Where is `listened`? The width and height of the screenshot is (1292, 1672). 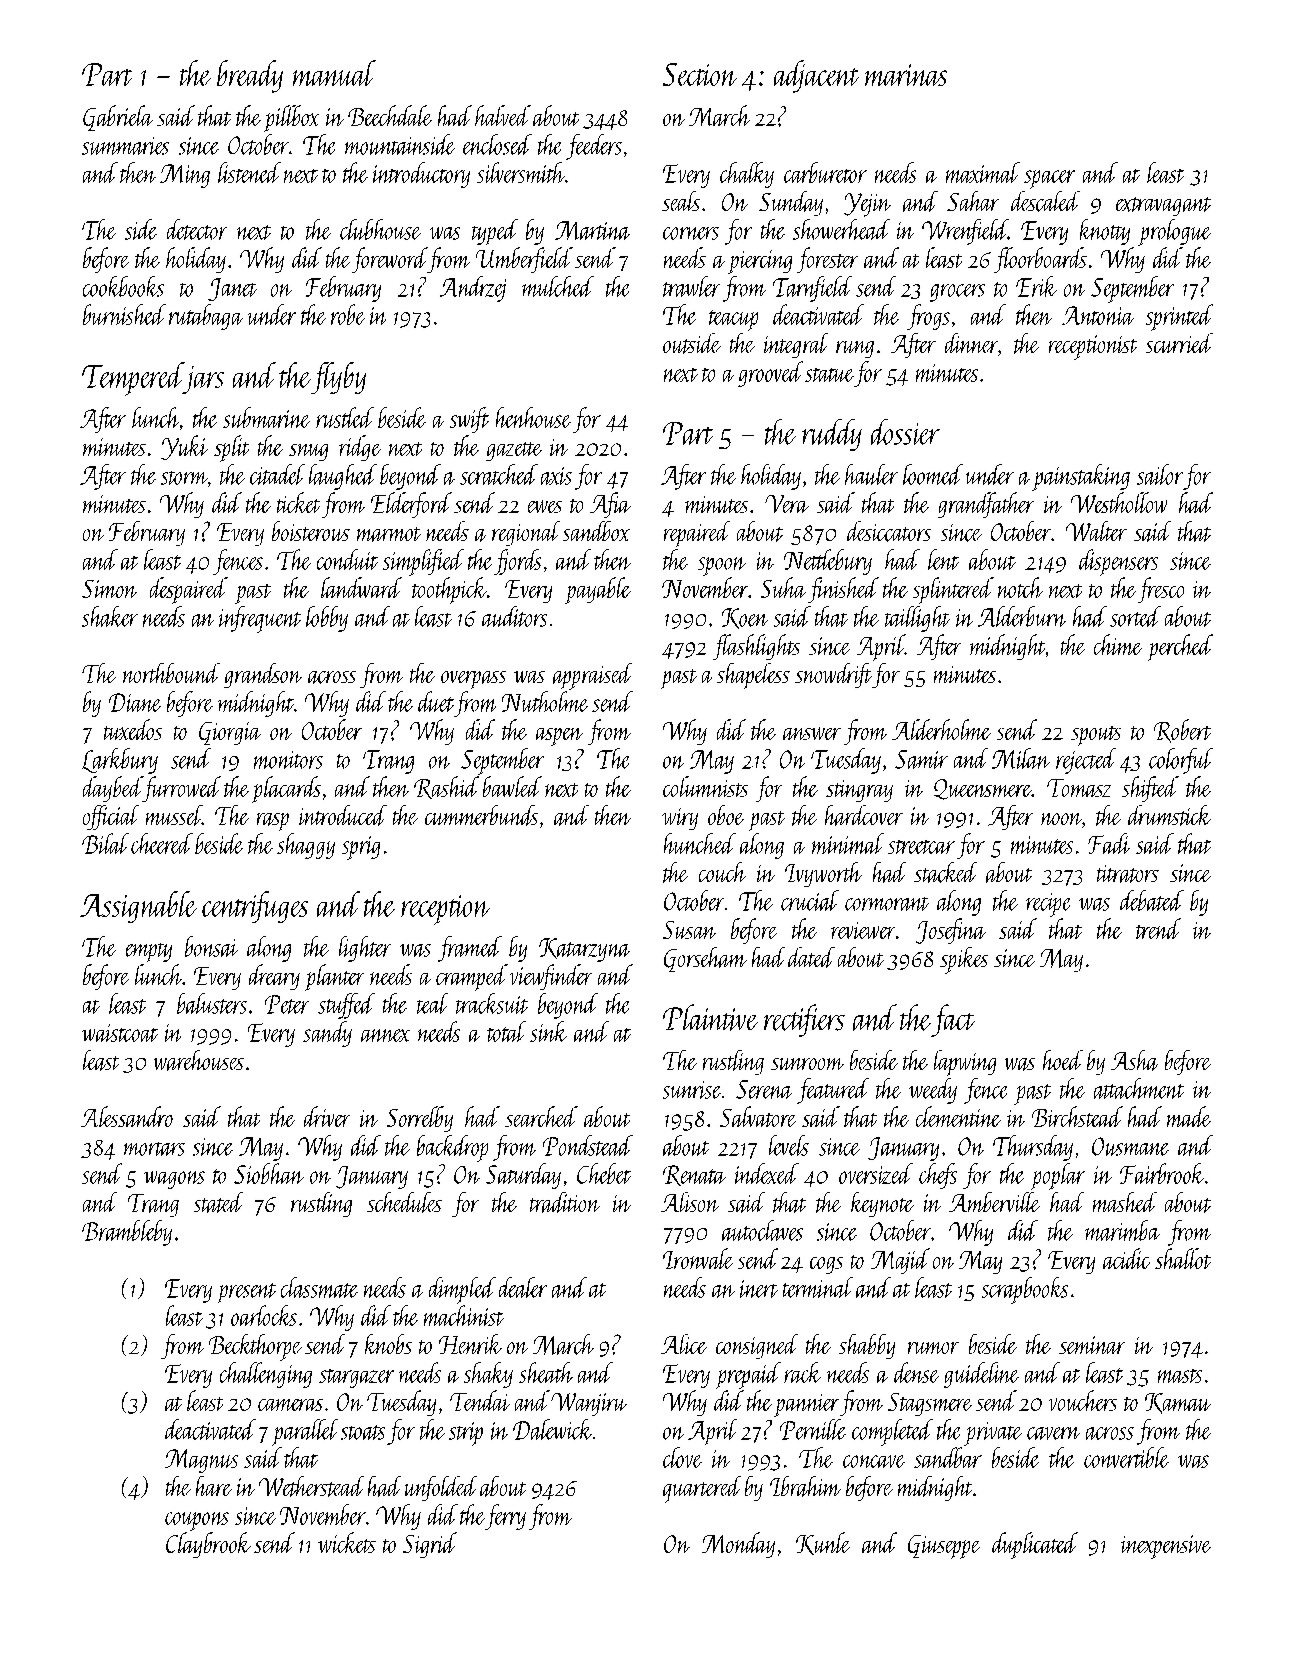
listened is located at coordinates (249, 172).
